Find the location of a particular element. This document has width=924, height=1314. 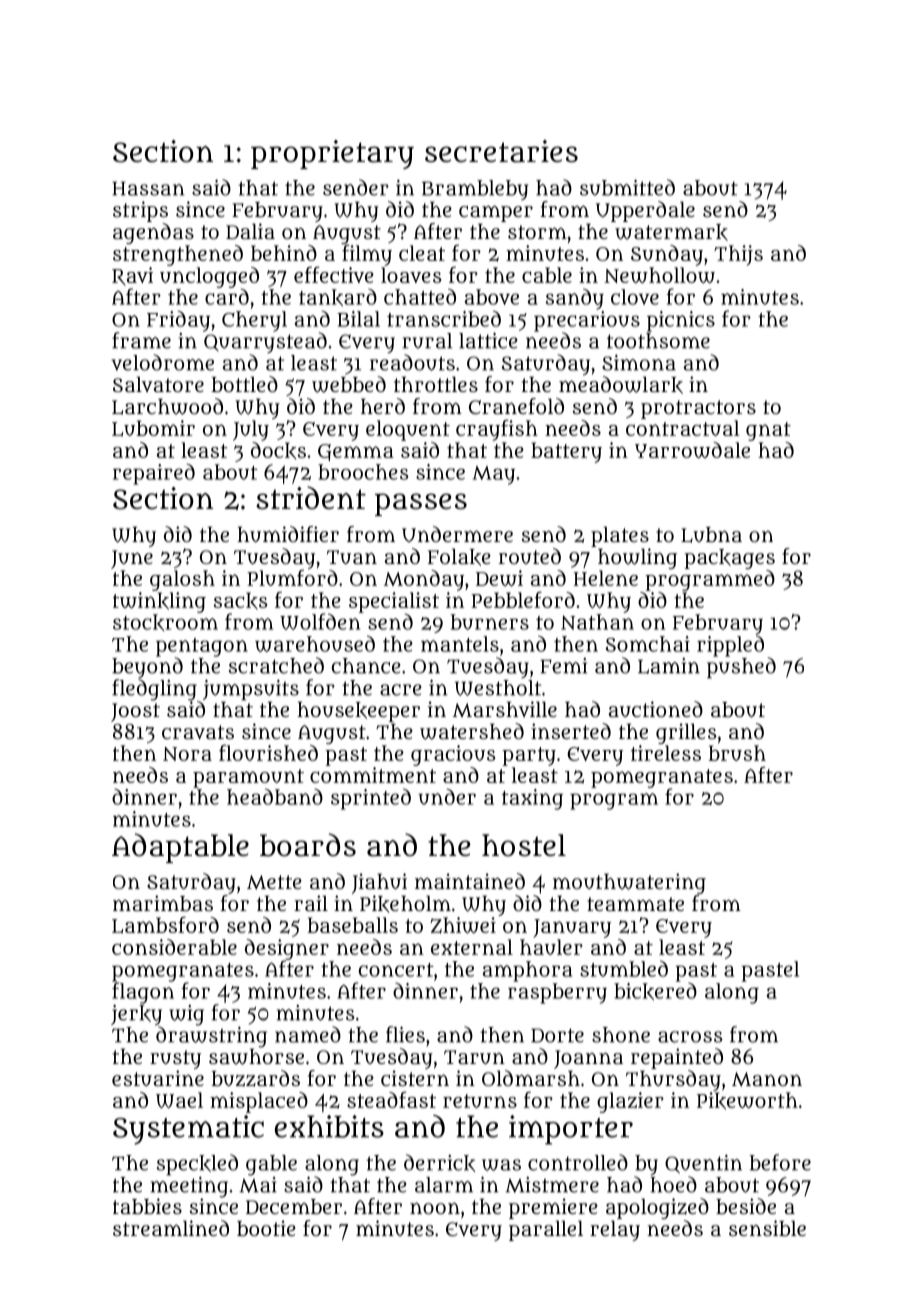

Manon is located at coordinates (767, 1079).
